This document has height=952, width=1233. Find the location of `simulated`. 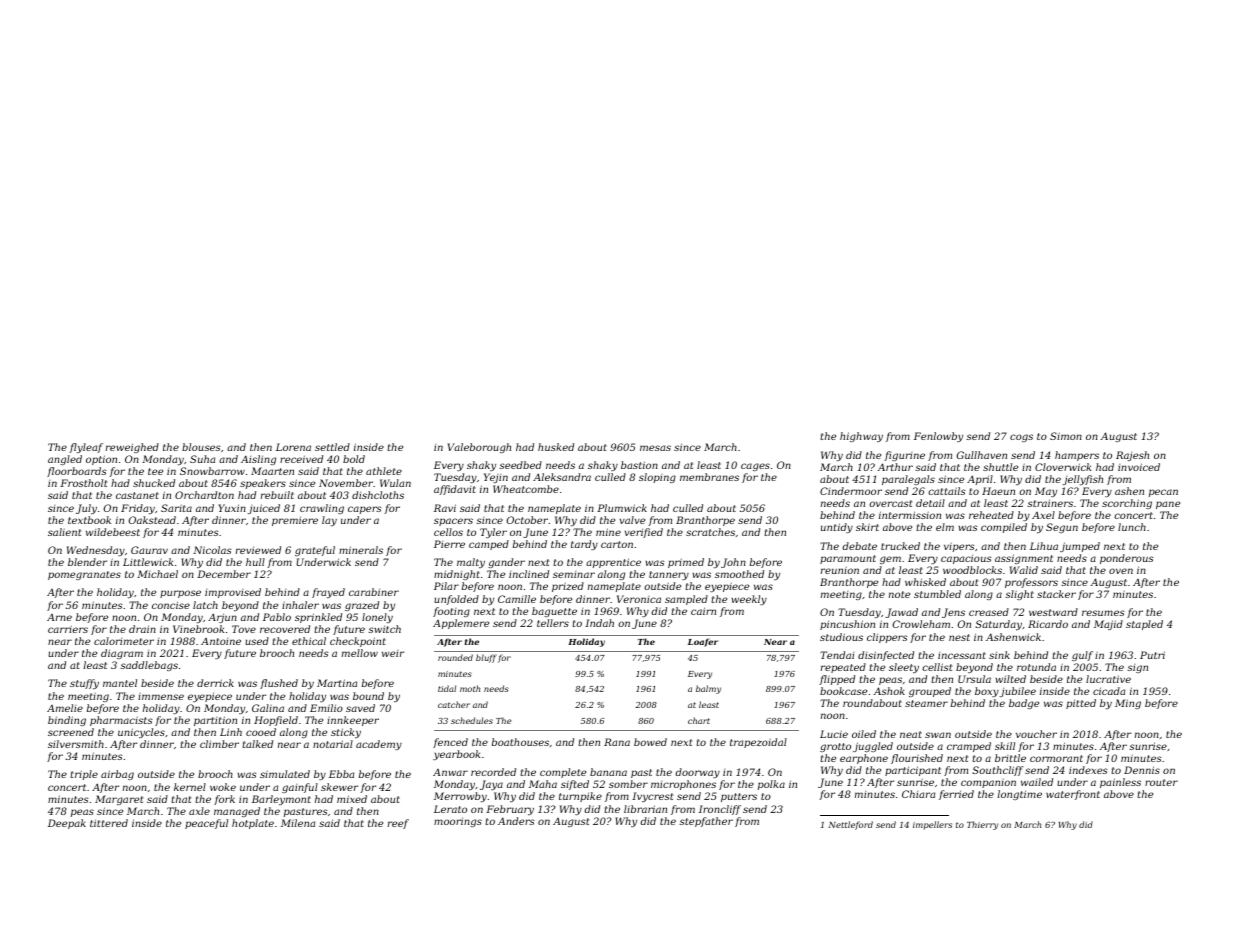

simulated is located at coordinates (285, 774).
